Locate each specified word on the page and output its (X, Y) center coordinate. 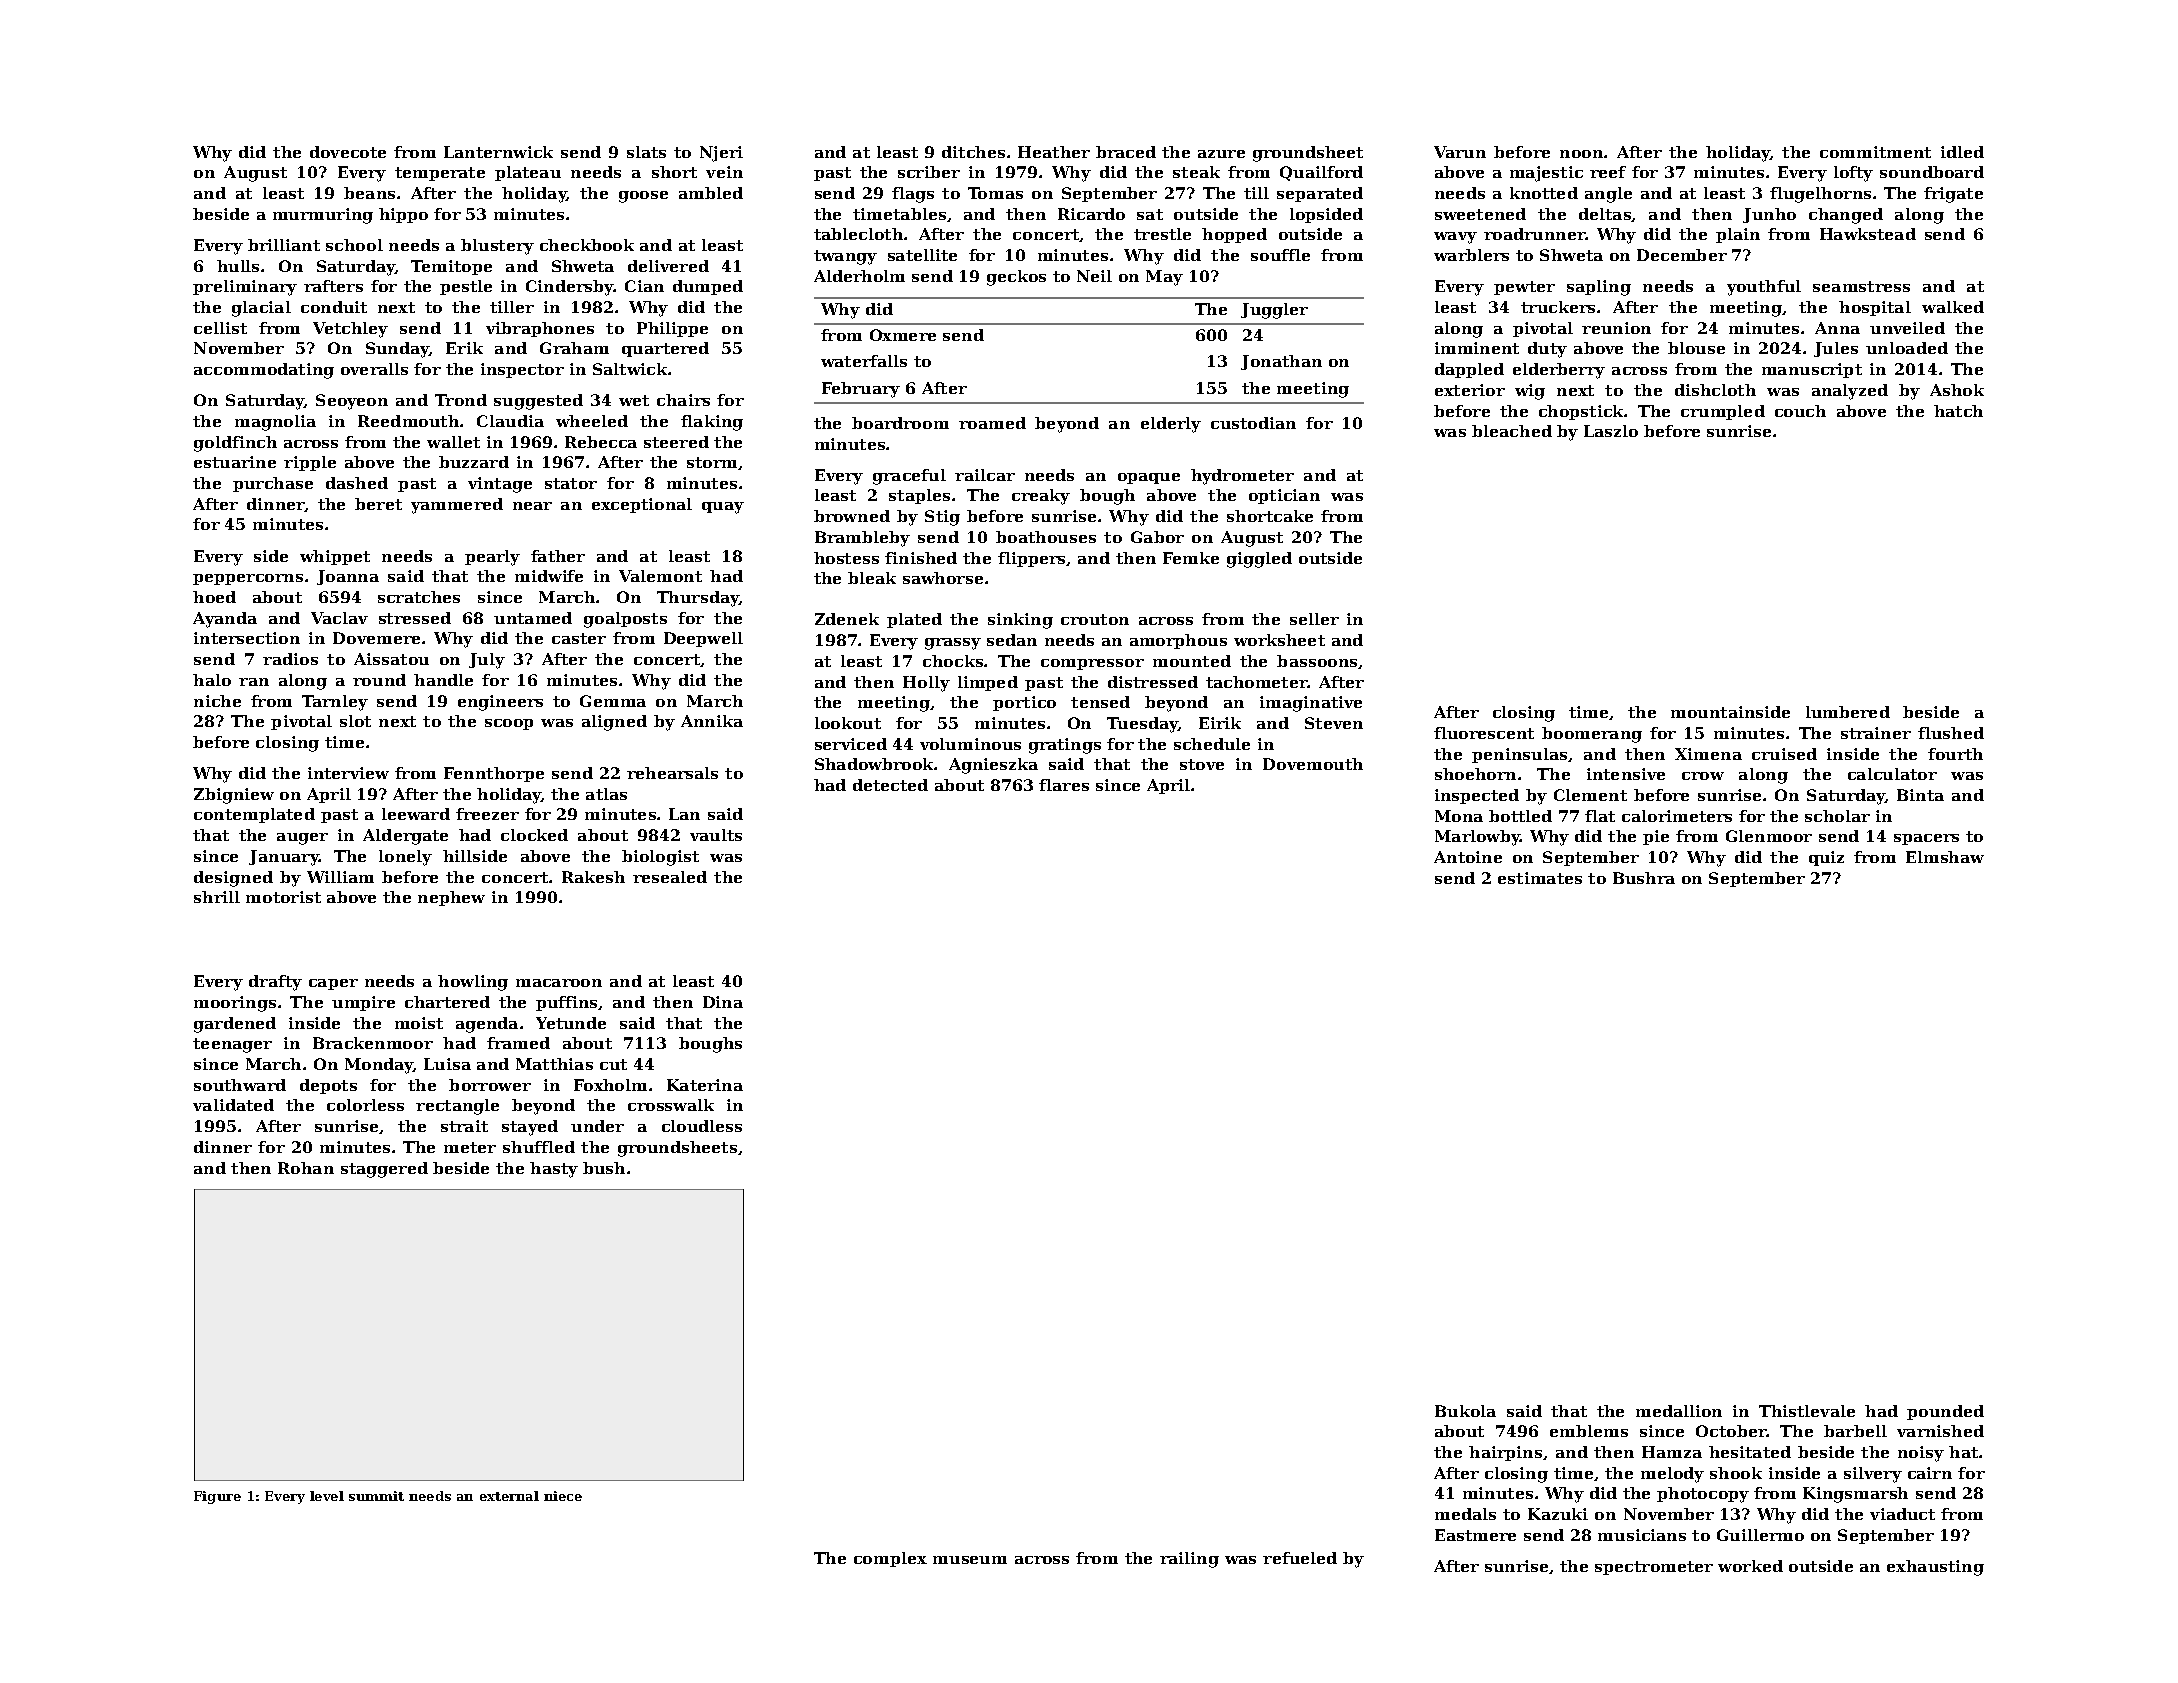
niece (563, 1496)
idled (1962, 152)
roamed (992, 423)
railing (1189, 1560)
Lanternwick (498, 152)
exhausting (1935, 1568)
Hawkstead (1868, 234)
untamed (533, 618)
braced (1126, 152)
